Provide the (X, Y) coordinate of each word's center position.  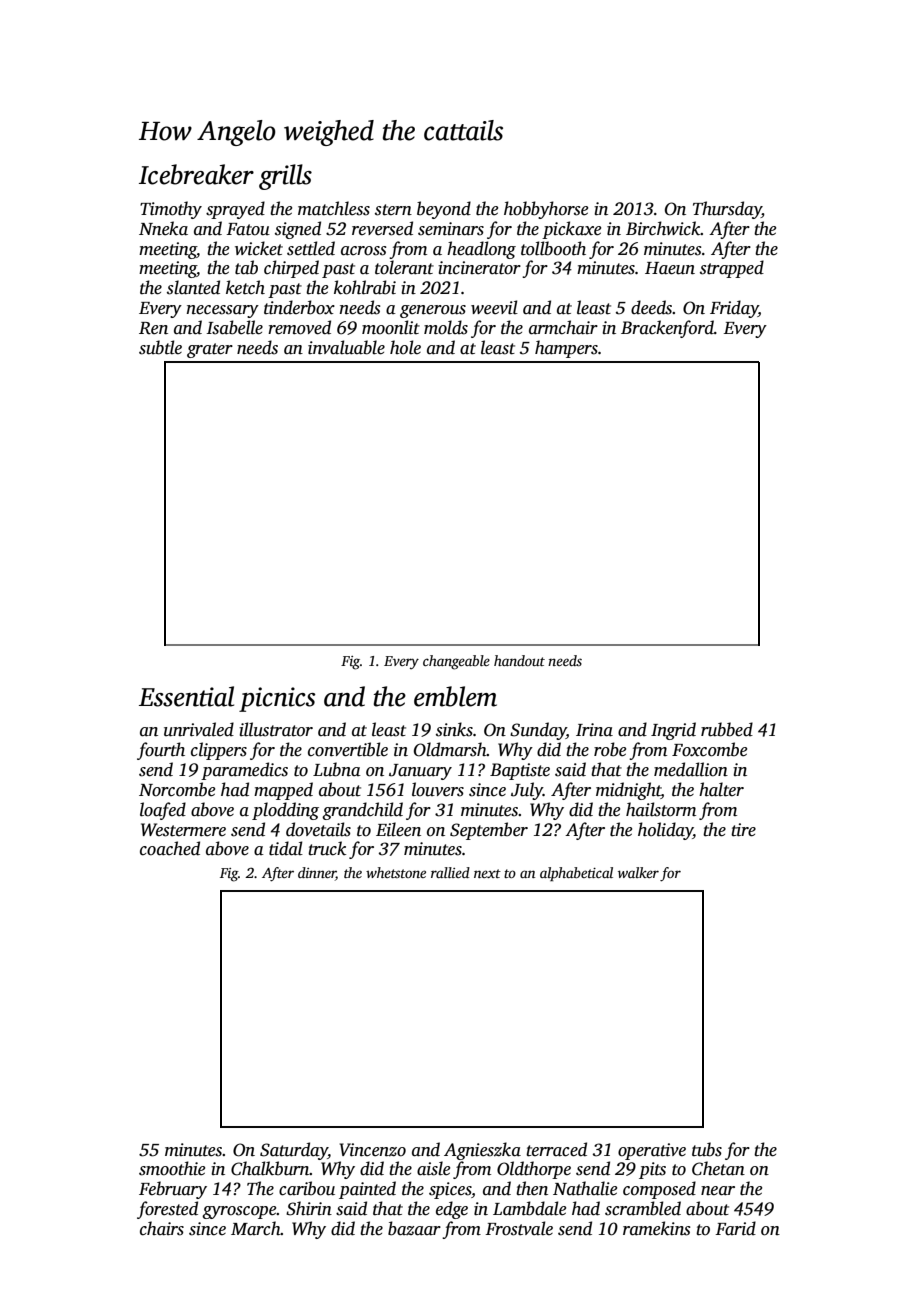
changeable (456, 662)
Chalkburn (270, 1168)
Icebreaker (196, 174)
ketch (245, 287)
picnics (277, 699)
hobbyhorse (546, 210)
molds (446, 327)
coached (170, 848)
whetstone (396, 872)
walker (638, 872)
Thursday (727, 210)
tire (743, 830)
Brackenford (667, 329)
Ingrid (673, 731)
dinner (317, 874)
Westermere (183, 830)
